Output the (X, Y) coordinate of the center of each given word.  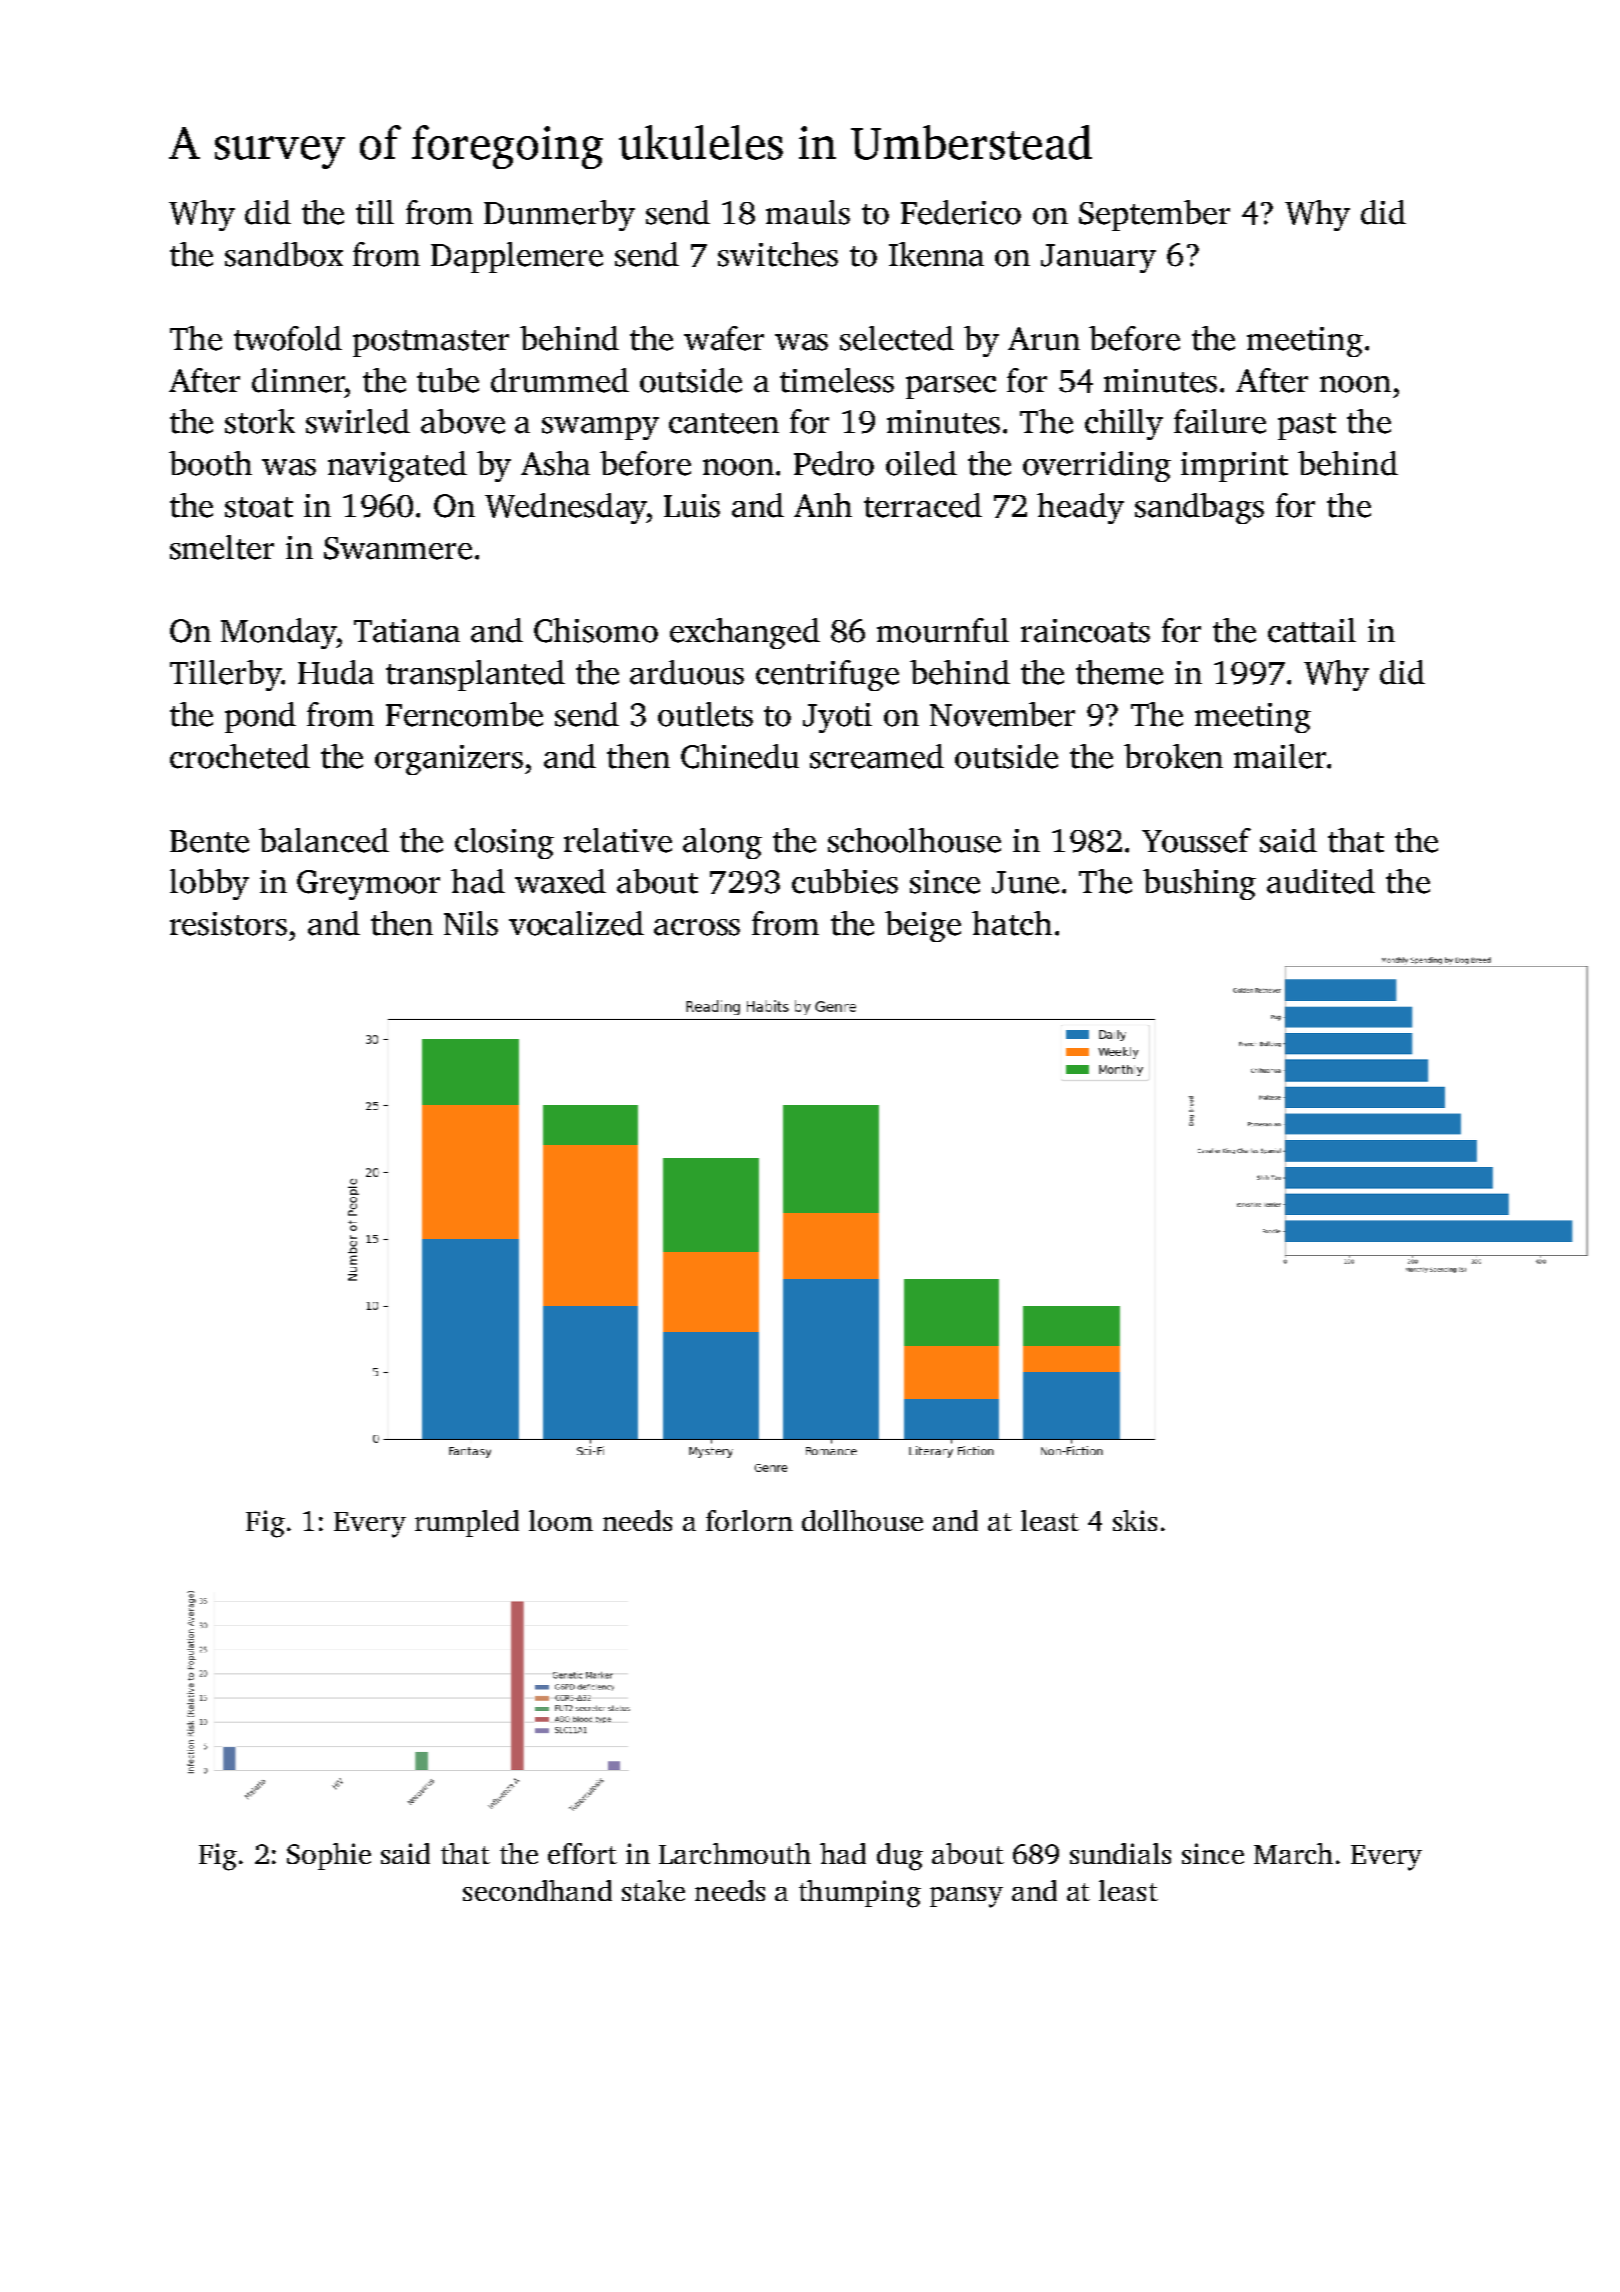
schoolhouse (914, 840)
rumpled (467, 1523)
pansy (966, 1897)
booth (210, 463)
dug (900, 1857)
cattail (1312, 630)
